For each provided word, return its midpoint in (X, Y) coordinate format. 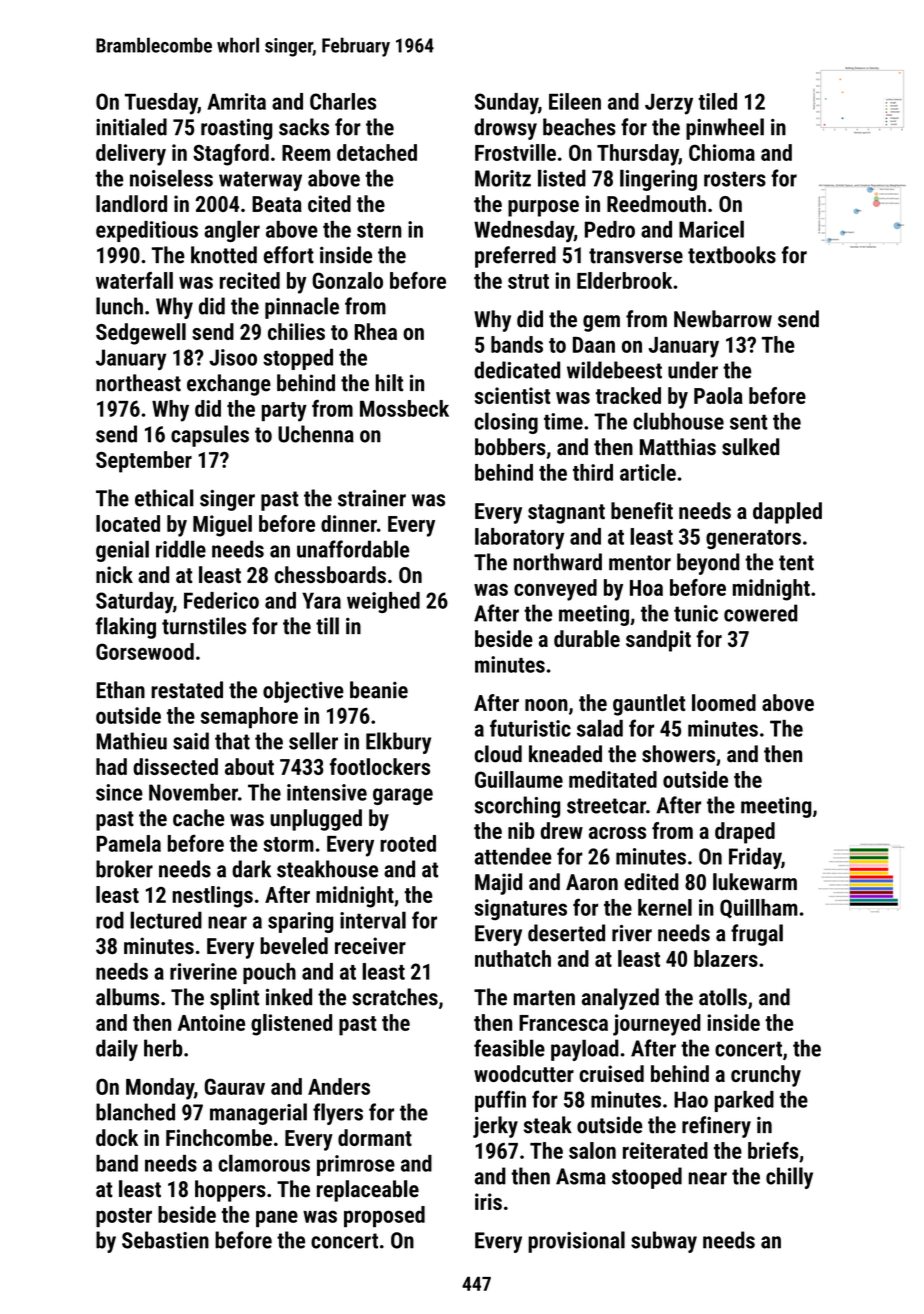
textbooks (732, 255)
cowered (761, 613)
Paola (718, 395)
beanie (379, 690)
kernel (665, 907)
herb (163, 1048)
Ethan (120, 690)
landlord (131, 203)
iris (488, 1201)
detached (377, 152)
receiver (370, 945)
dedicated (517, 370)
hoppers (230, 1191)
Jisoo (233, 357)
